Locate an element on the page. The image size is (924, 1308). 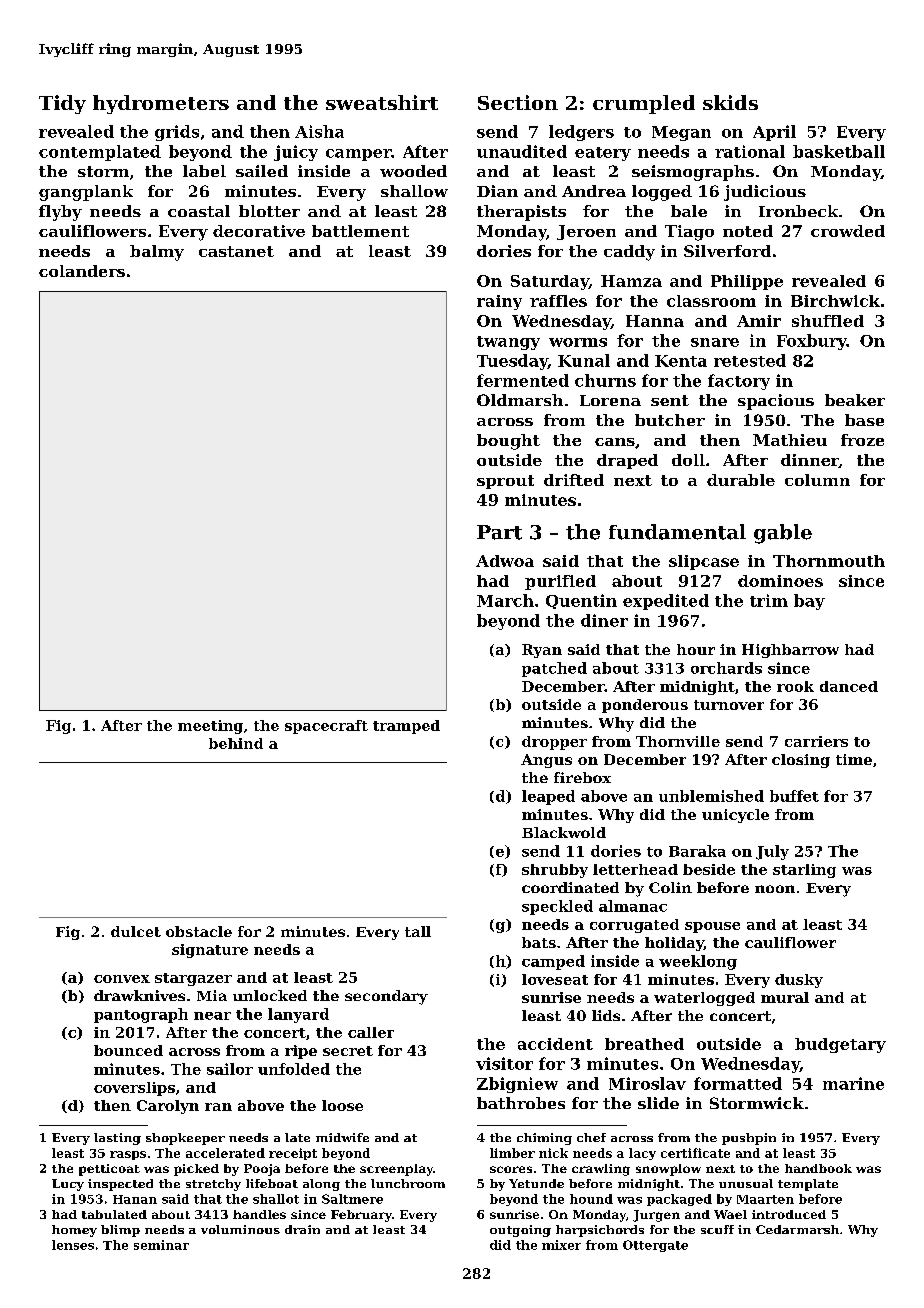
bay is located at coordinates (809, 602).
